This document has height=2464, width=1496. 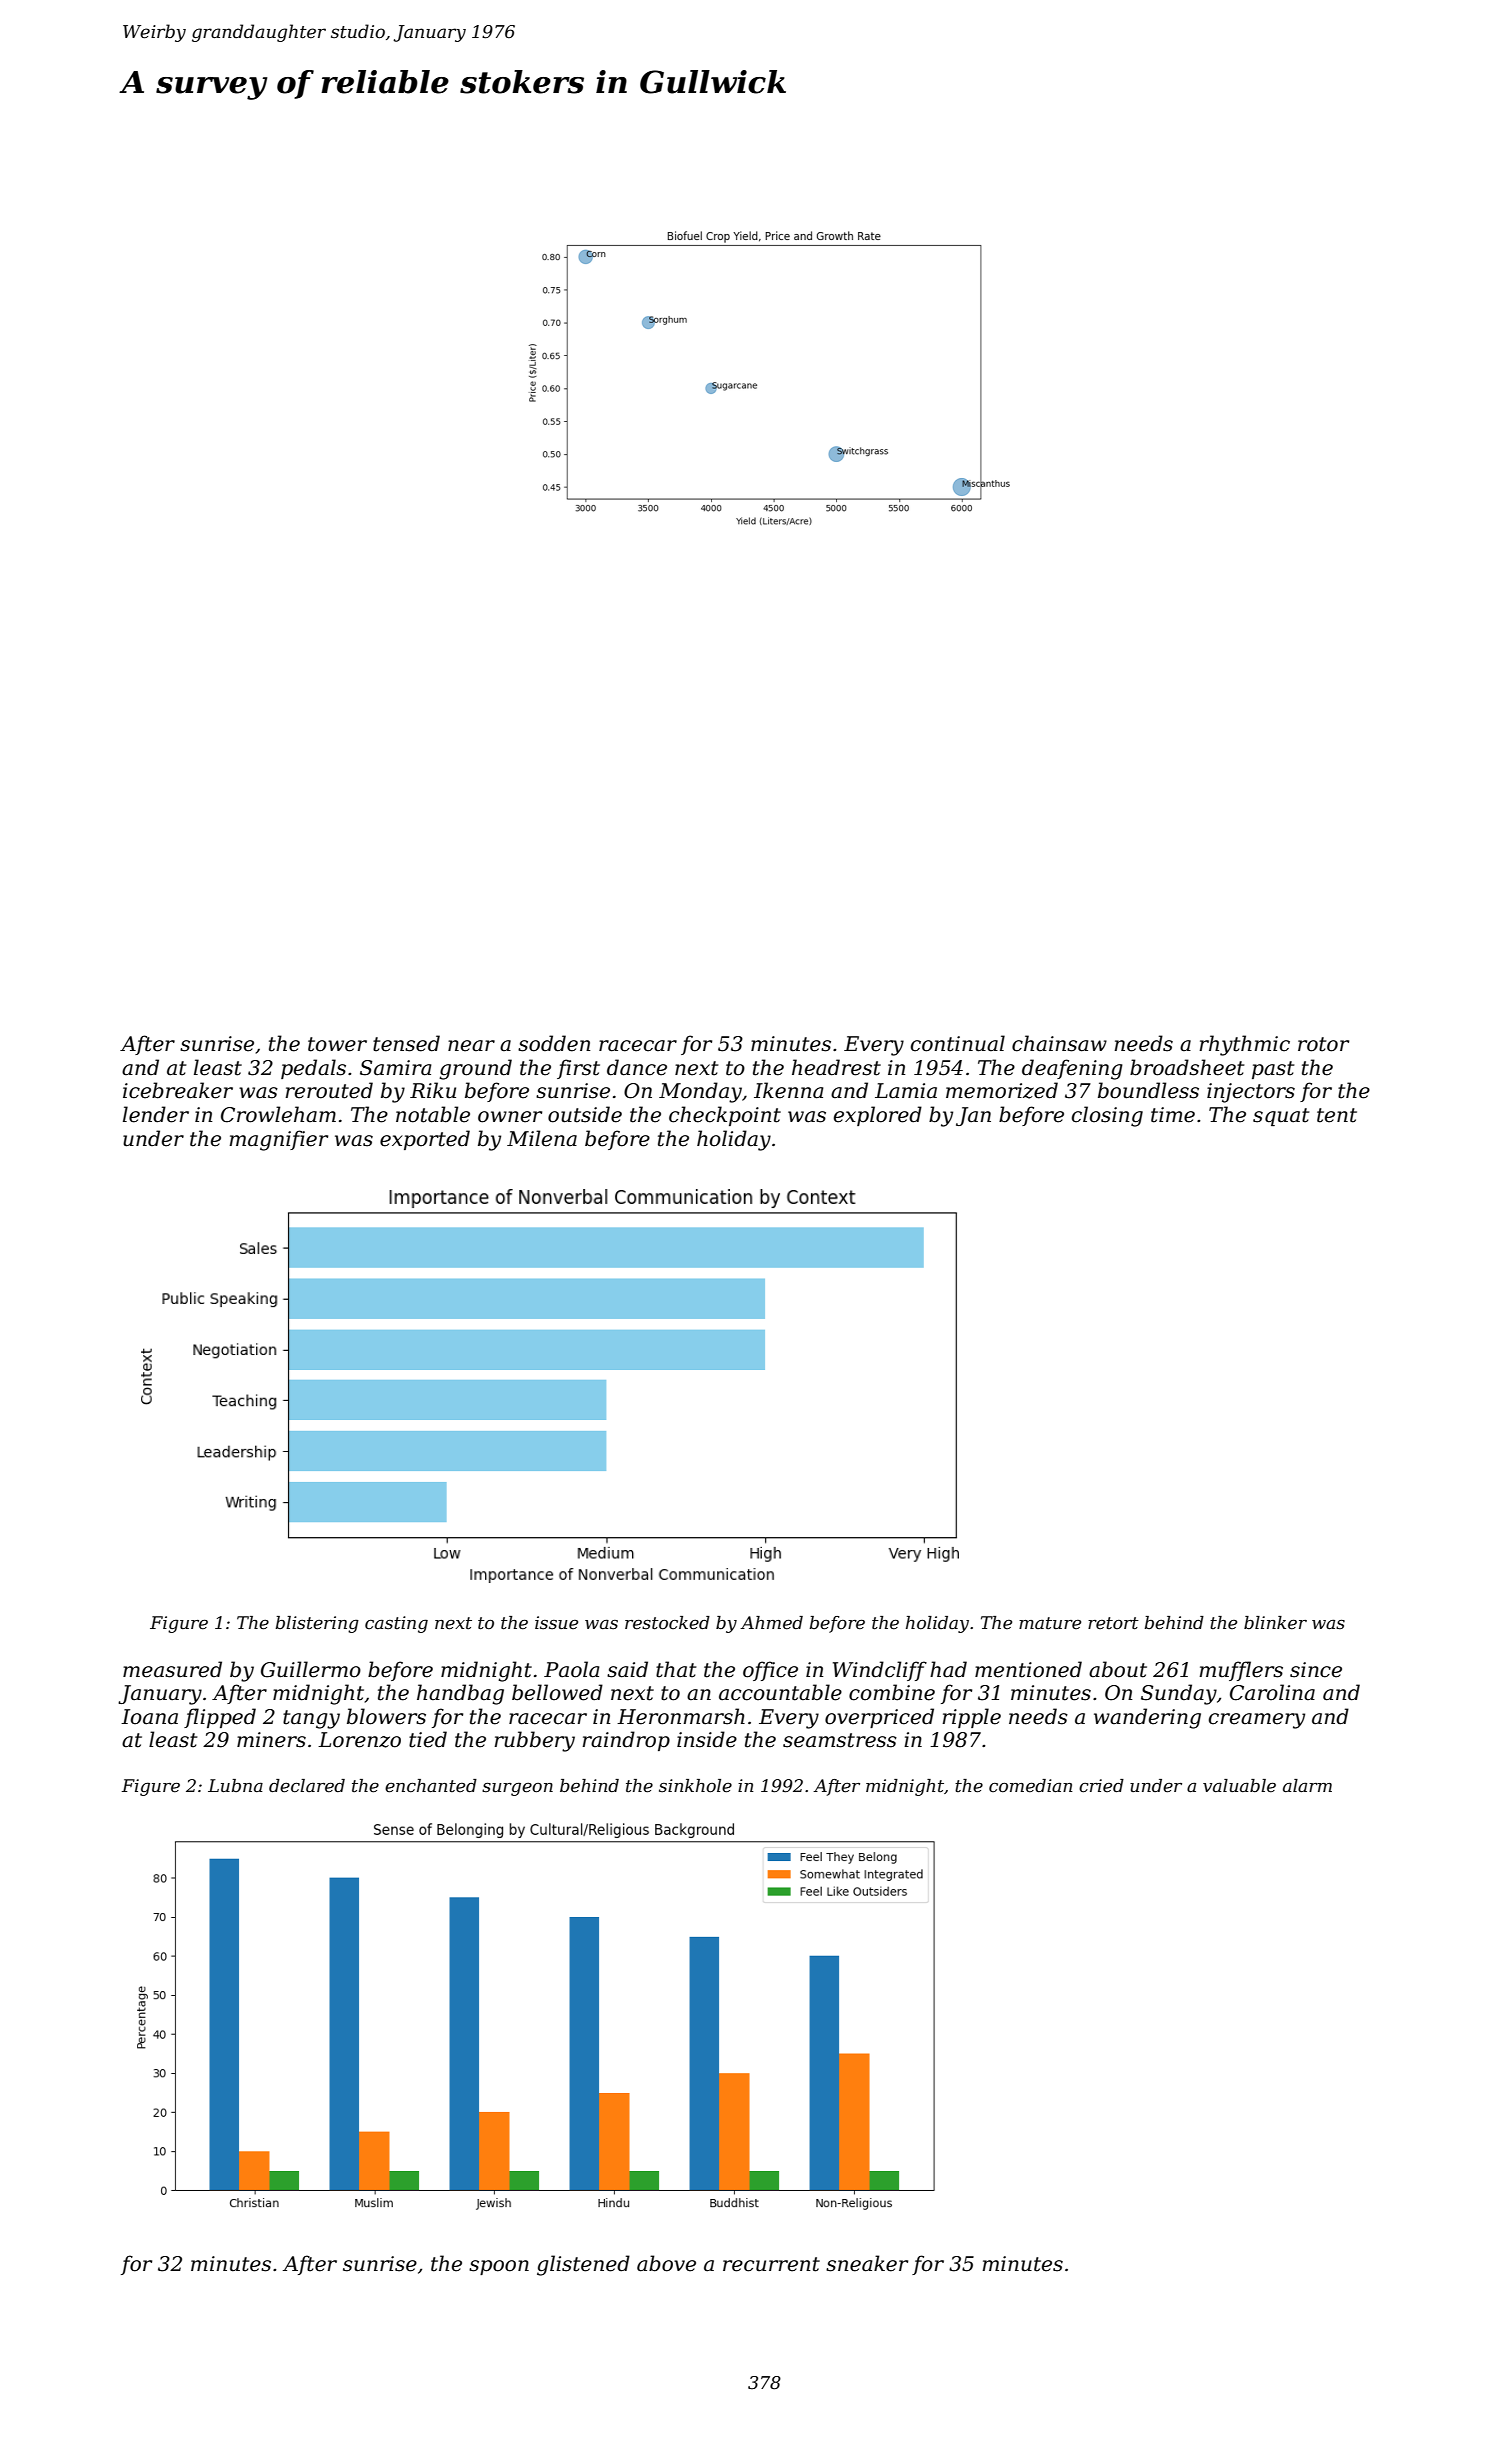 What do you see at coordinates (695, 1786) in the document?
I see `sinkhole` at bounding box center [695, 1786].
